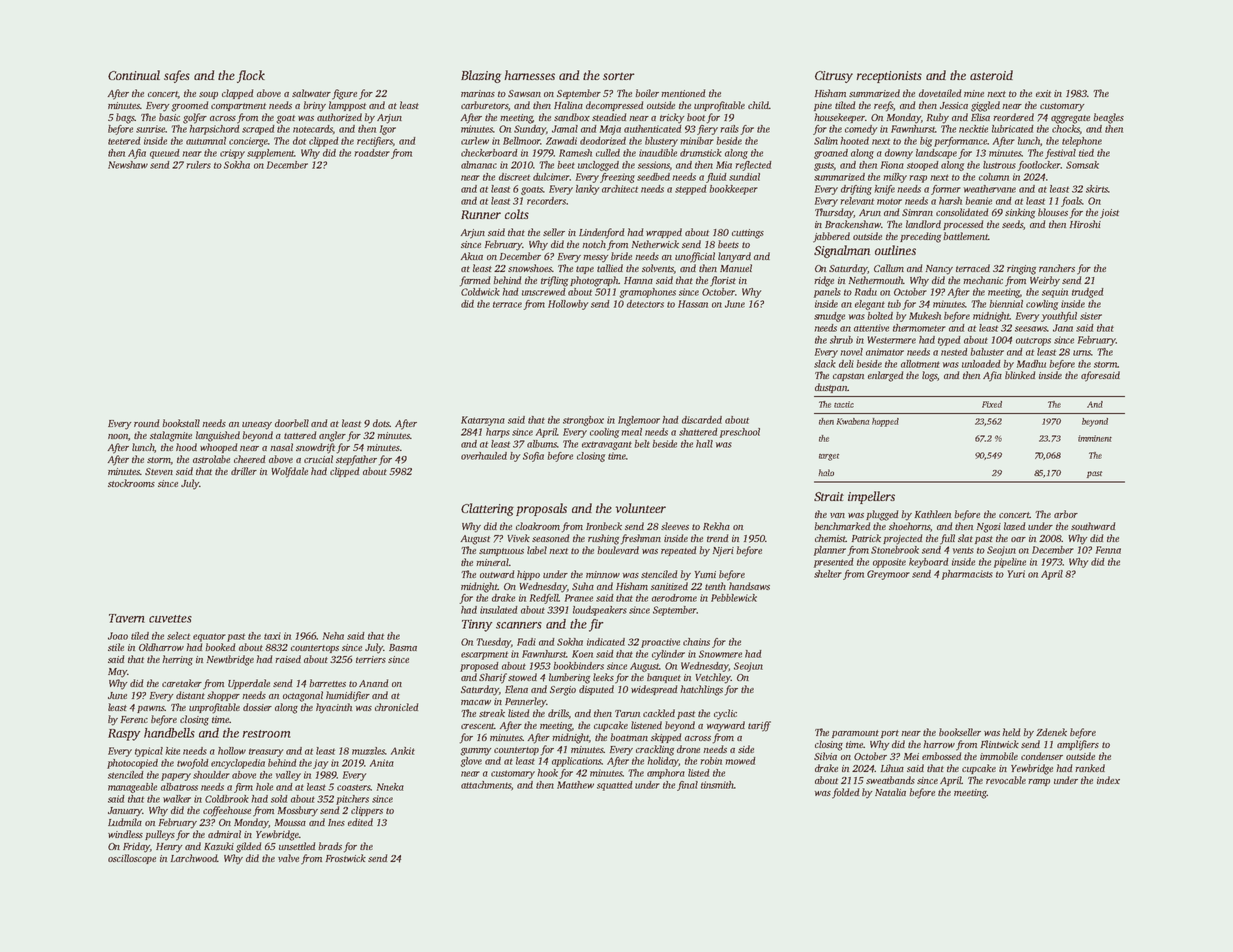 Image resolution: width=1233 pixels, height=952 pixels. Describe the element at coordinates (289, 472) in the screenshot. I see `Wolfdale` at that location.
